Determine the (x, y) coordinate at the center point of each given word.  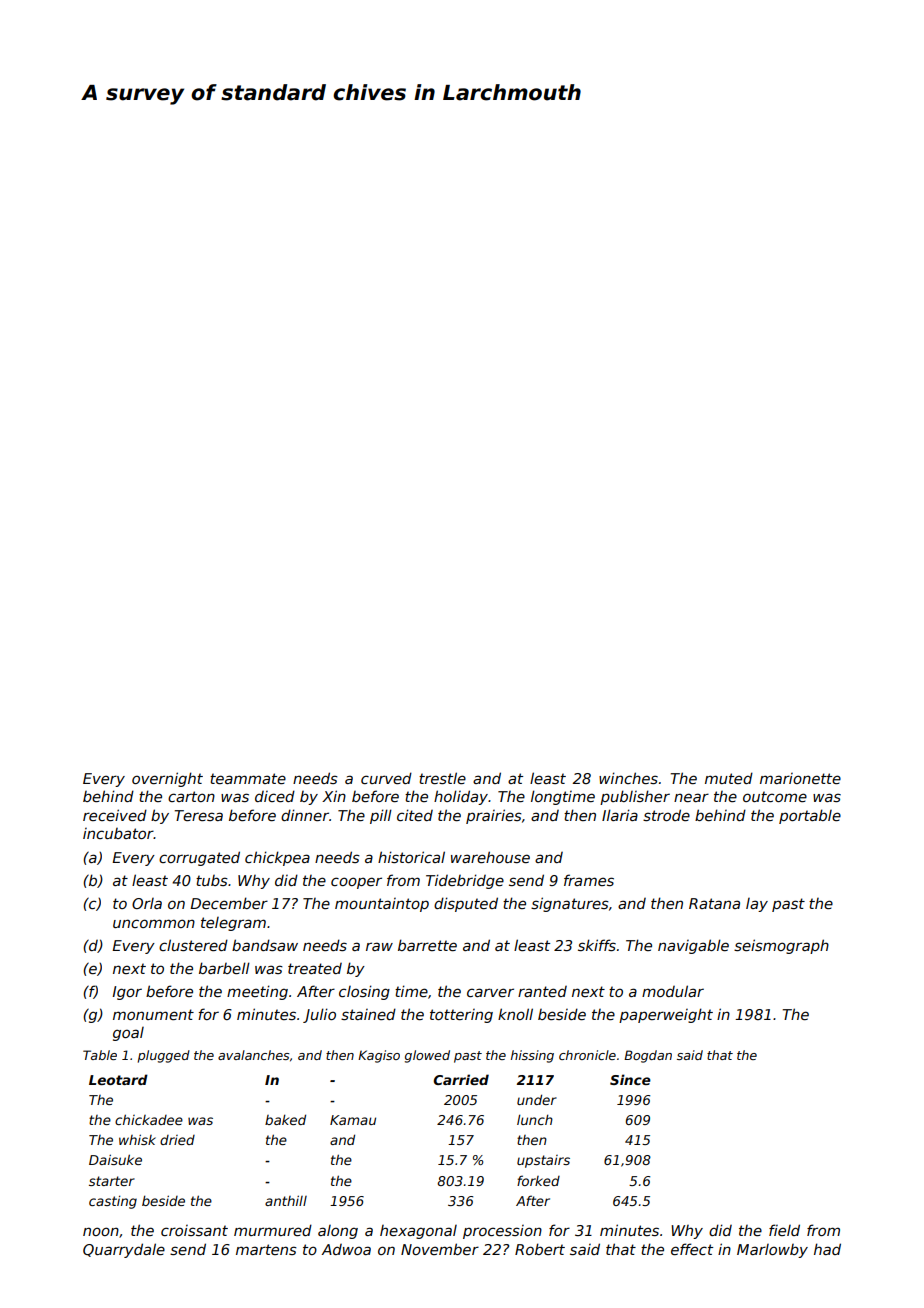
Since (630, 1079)
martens (266, 1249)
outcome (775, 796)
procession (502, 1232)
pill (381, 816)
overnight (167, 779)
